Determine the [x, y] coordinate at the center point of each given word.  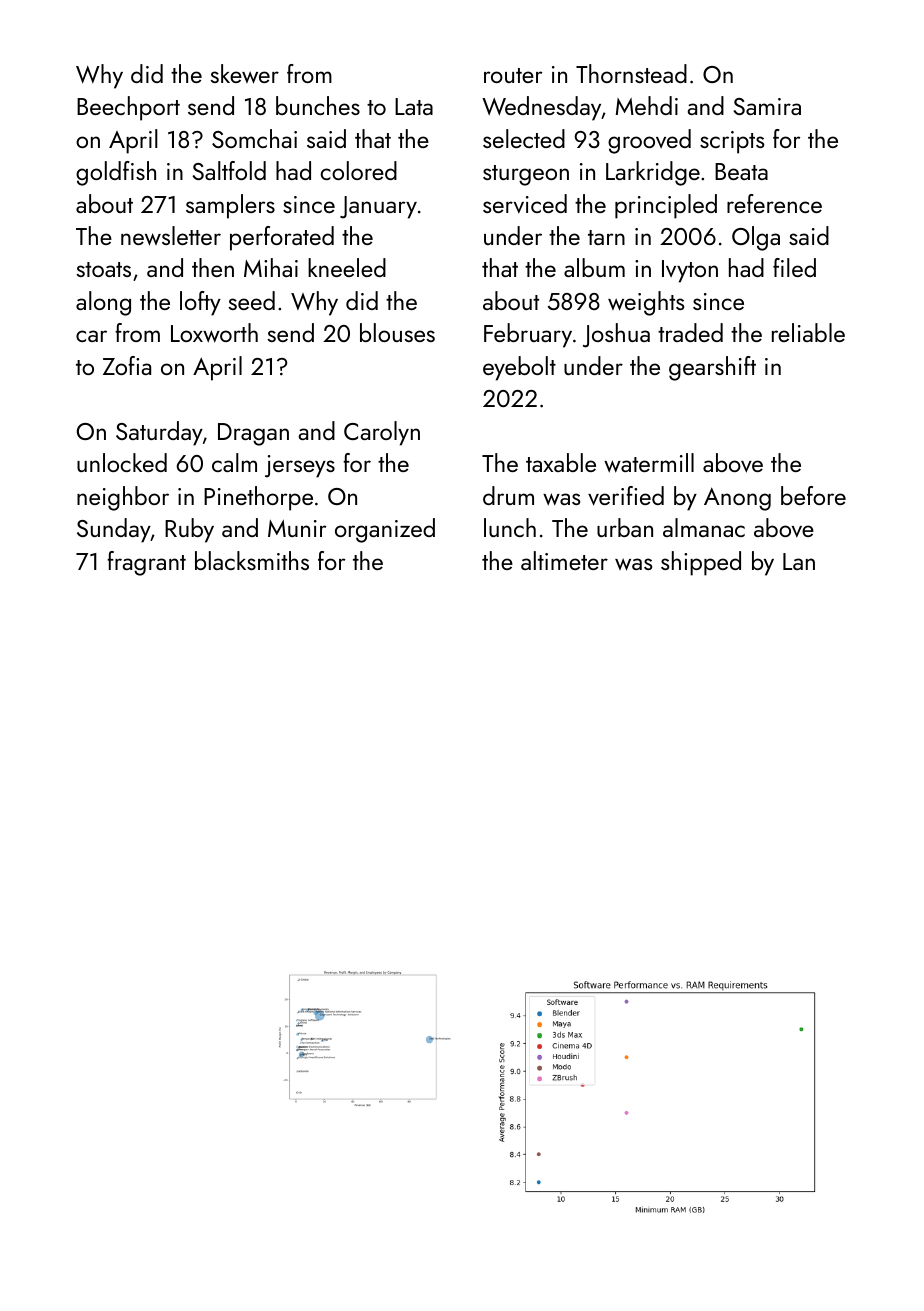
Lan [799, 561]
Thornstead [631, 73]
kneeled [347, 267]
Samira [767, 106]
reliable [808, 332]
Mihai [271, 267]
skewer [245, 74]
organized [385, 530]
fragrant [146, 563]
